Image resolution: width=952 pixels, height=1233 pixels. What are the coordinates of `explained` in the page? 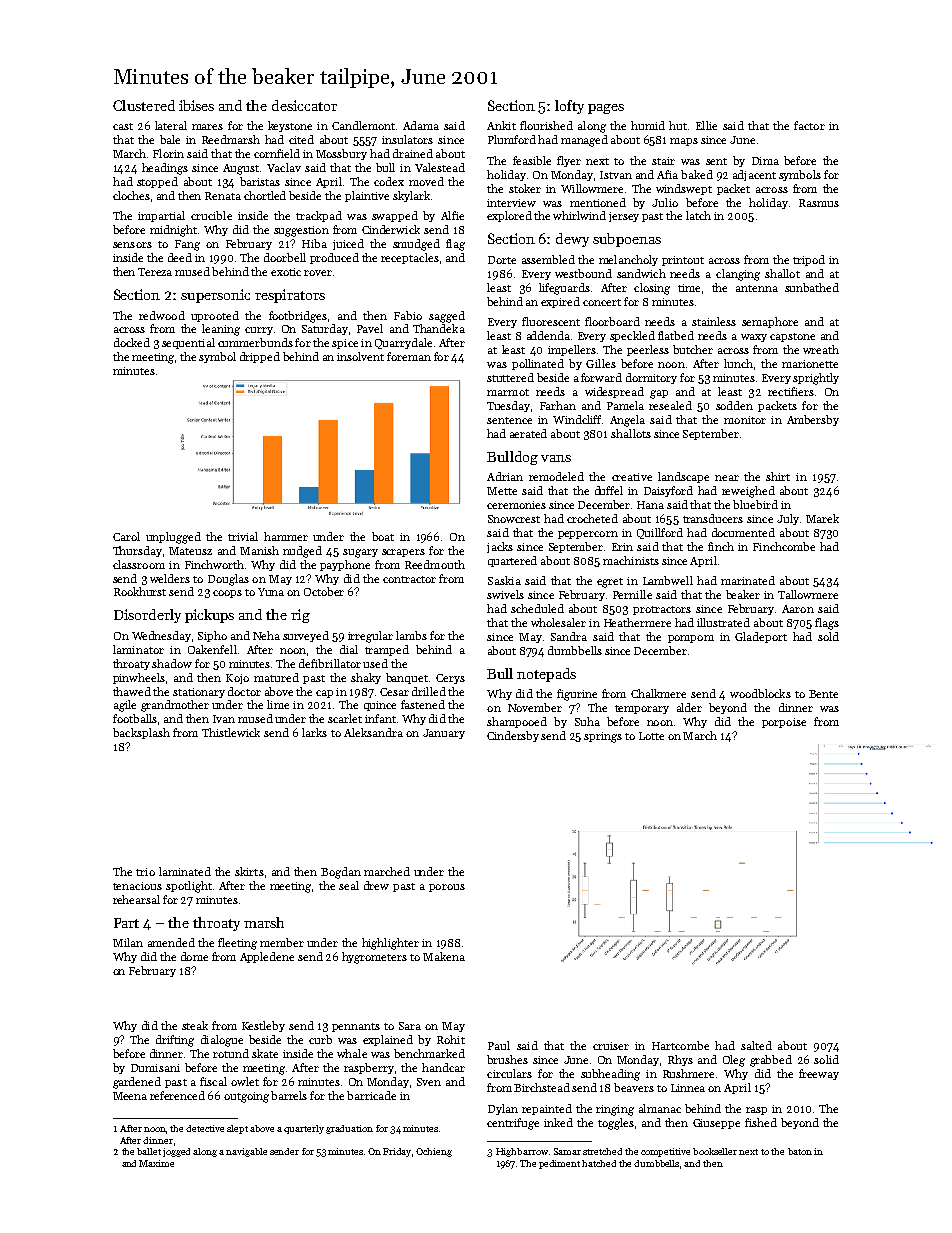 It's located at (388, 1040).
